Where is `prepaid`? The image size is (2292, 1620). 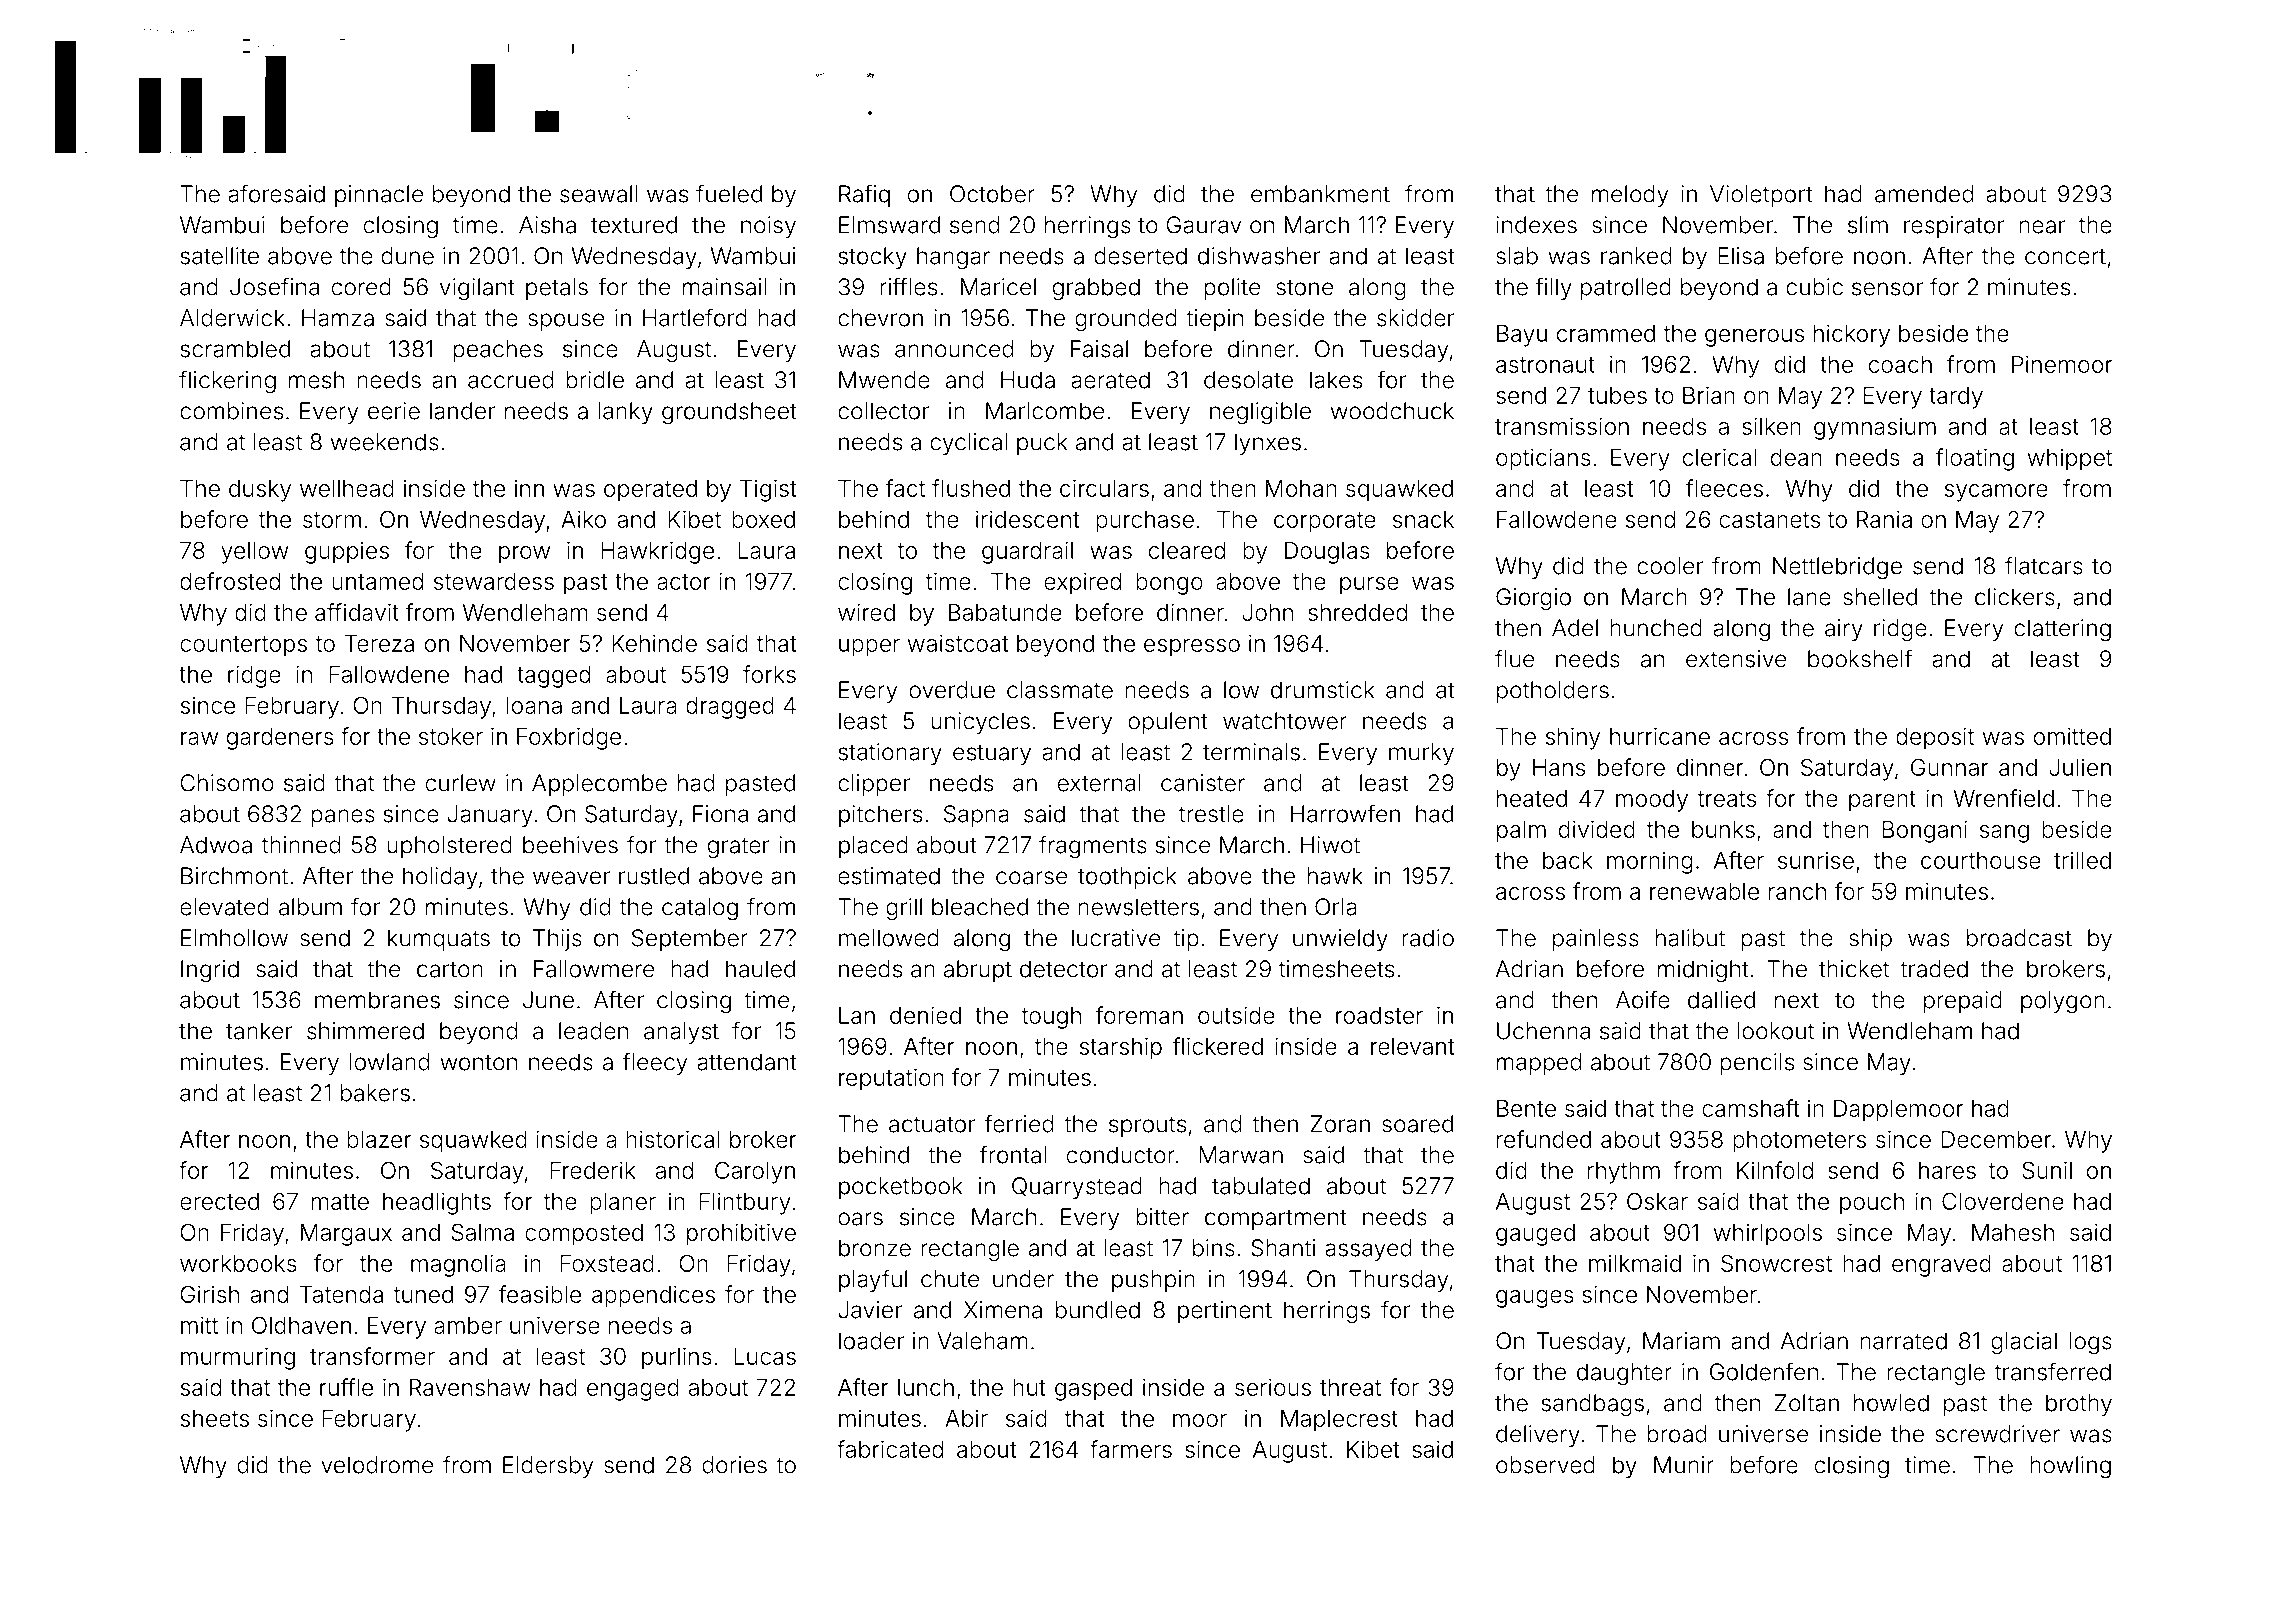
prepaid is located at coordinates (1963, 1002).
